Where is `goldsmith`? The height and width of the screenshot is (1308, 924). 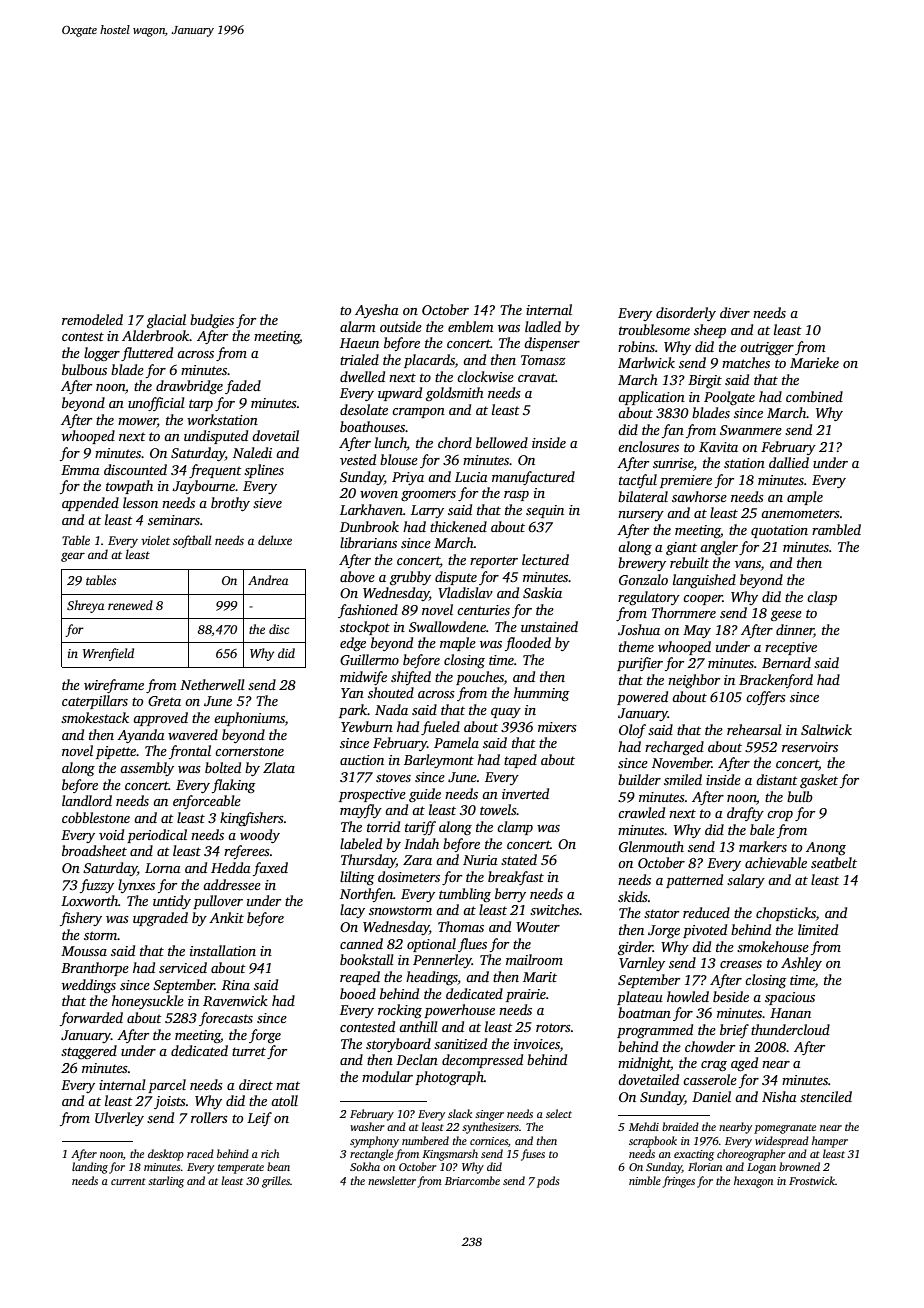
goldsmith is located at coordinates (455, 394).
